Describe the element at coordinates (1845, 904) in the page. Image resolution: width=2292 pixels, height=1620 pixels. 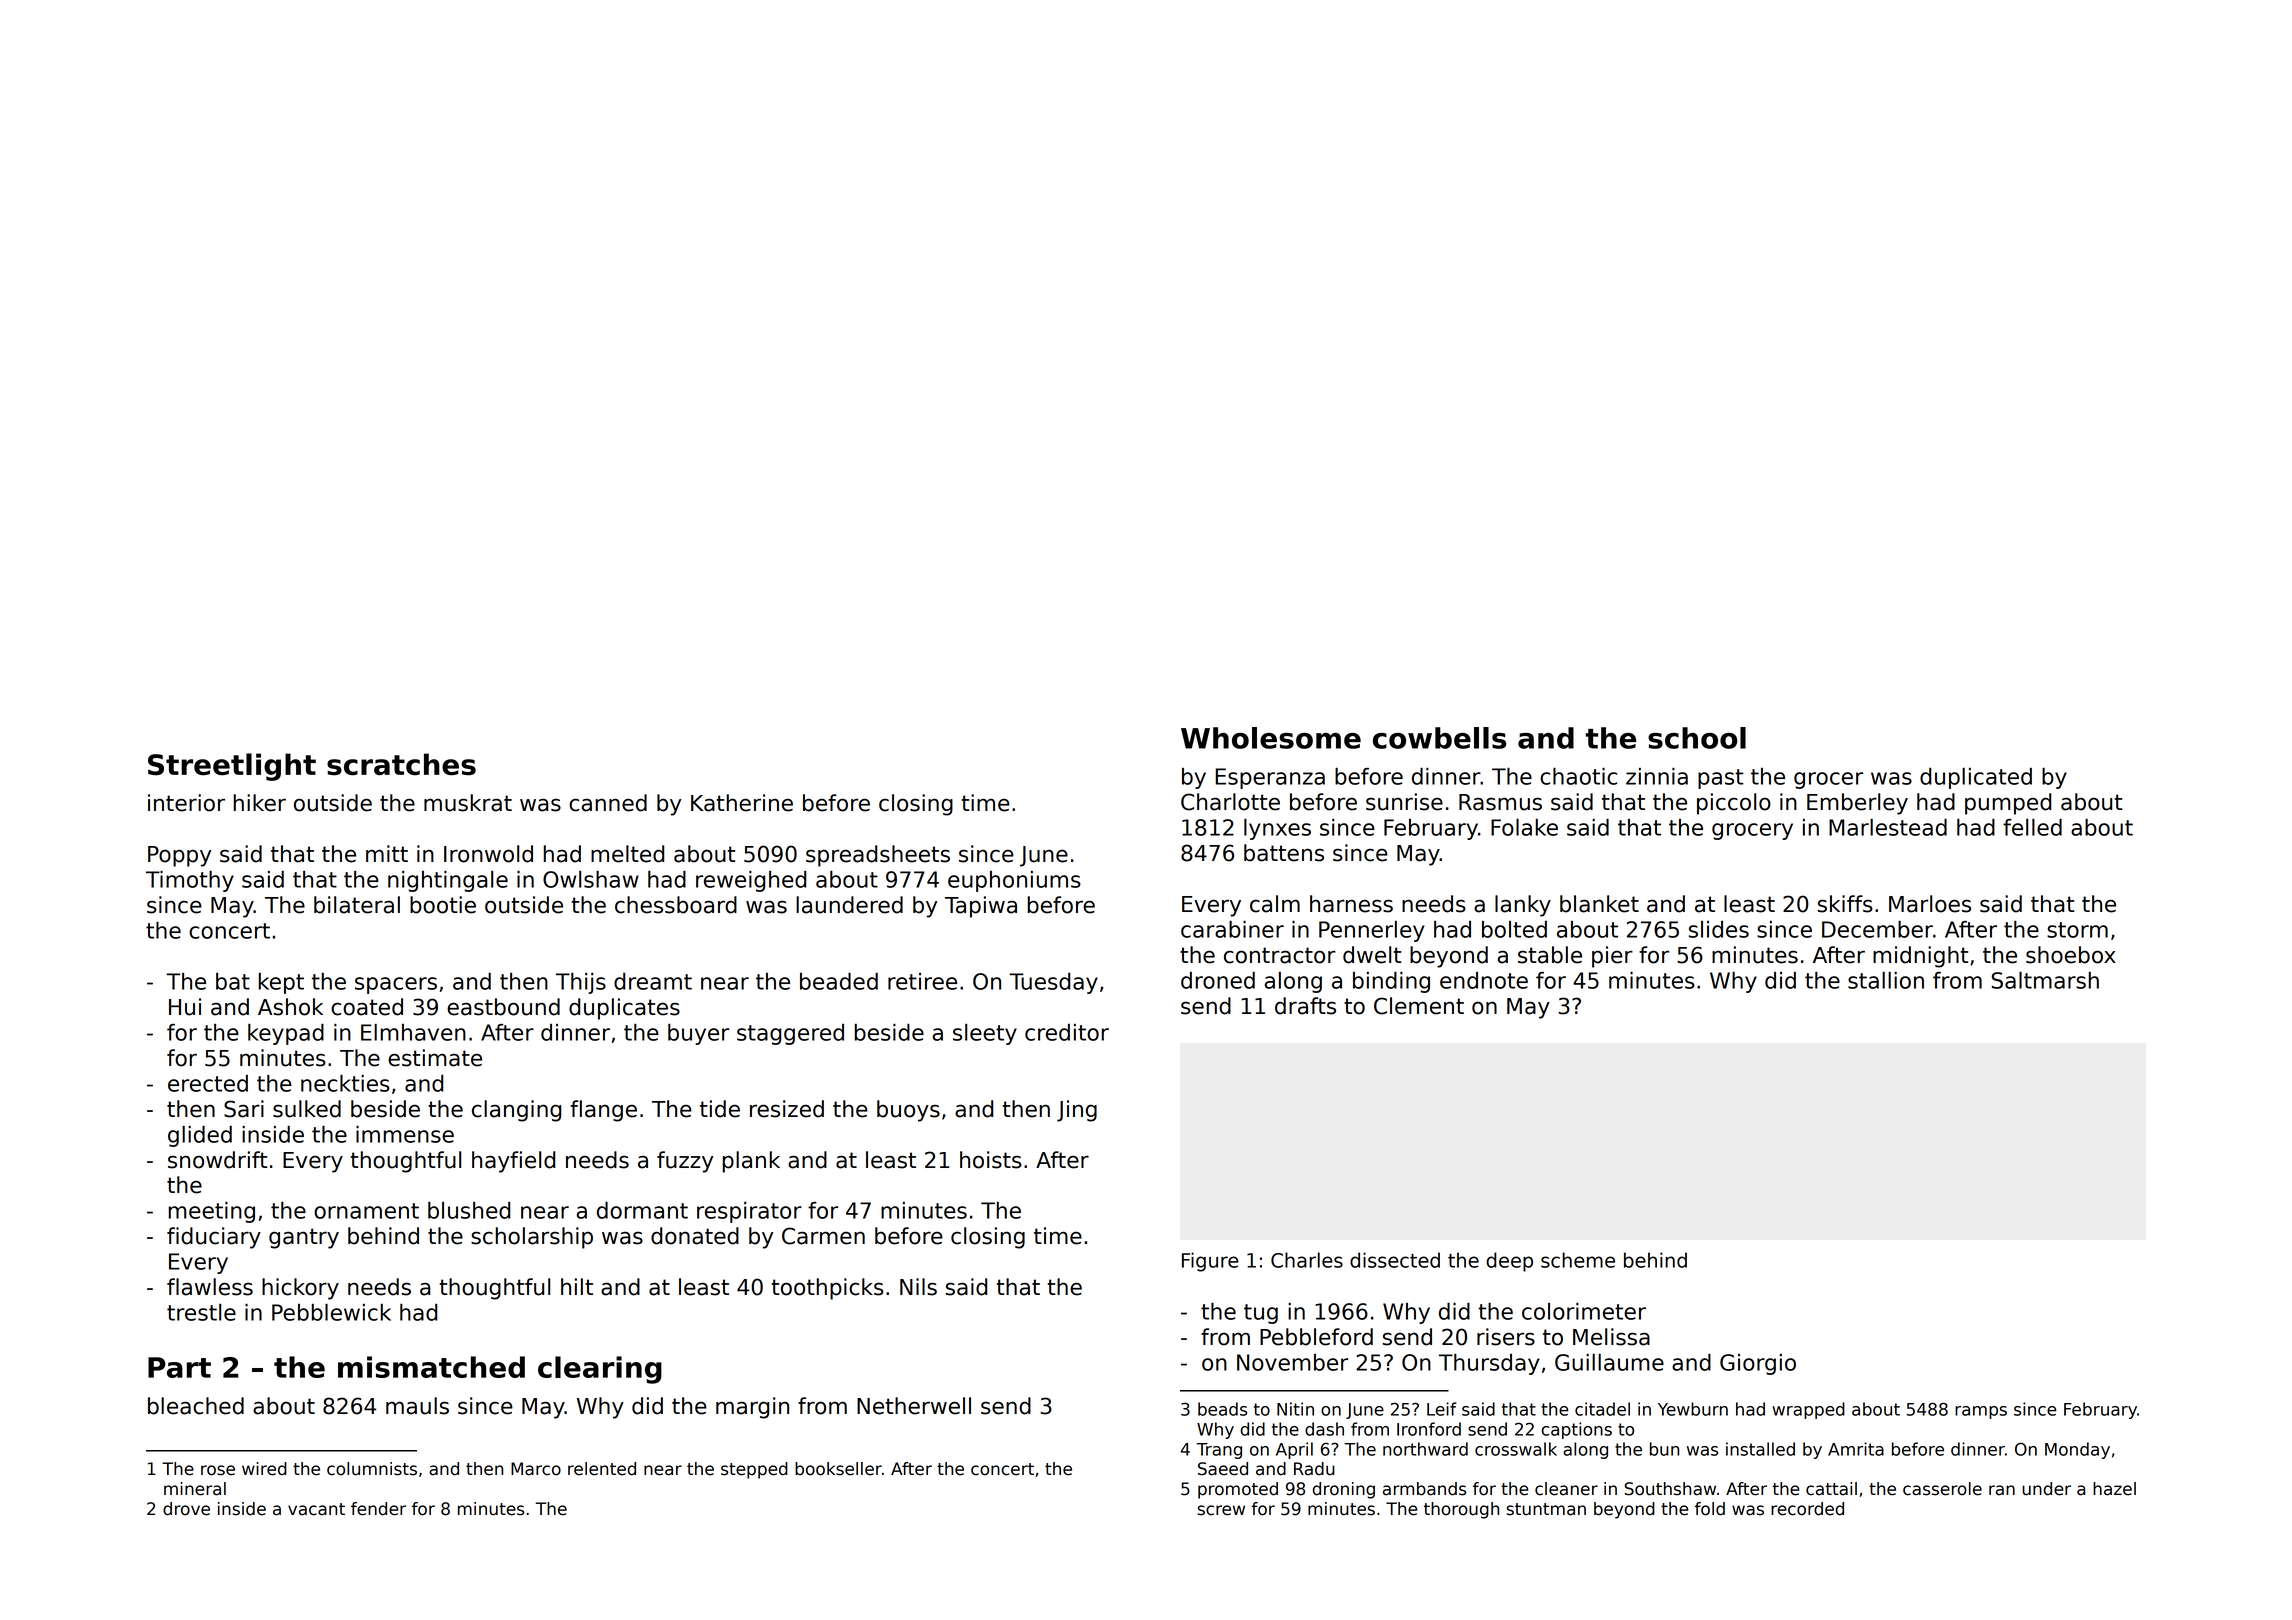
I see `skiffs` at that location.
